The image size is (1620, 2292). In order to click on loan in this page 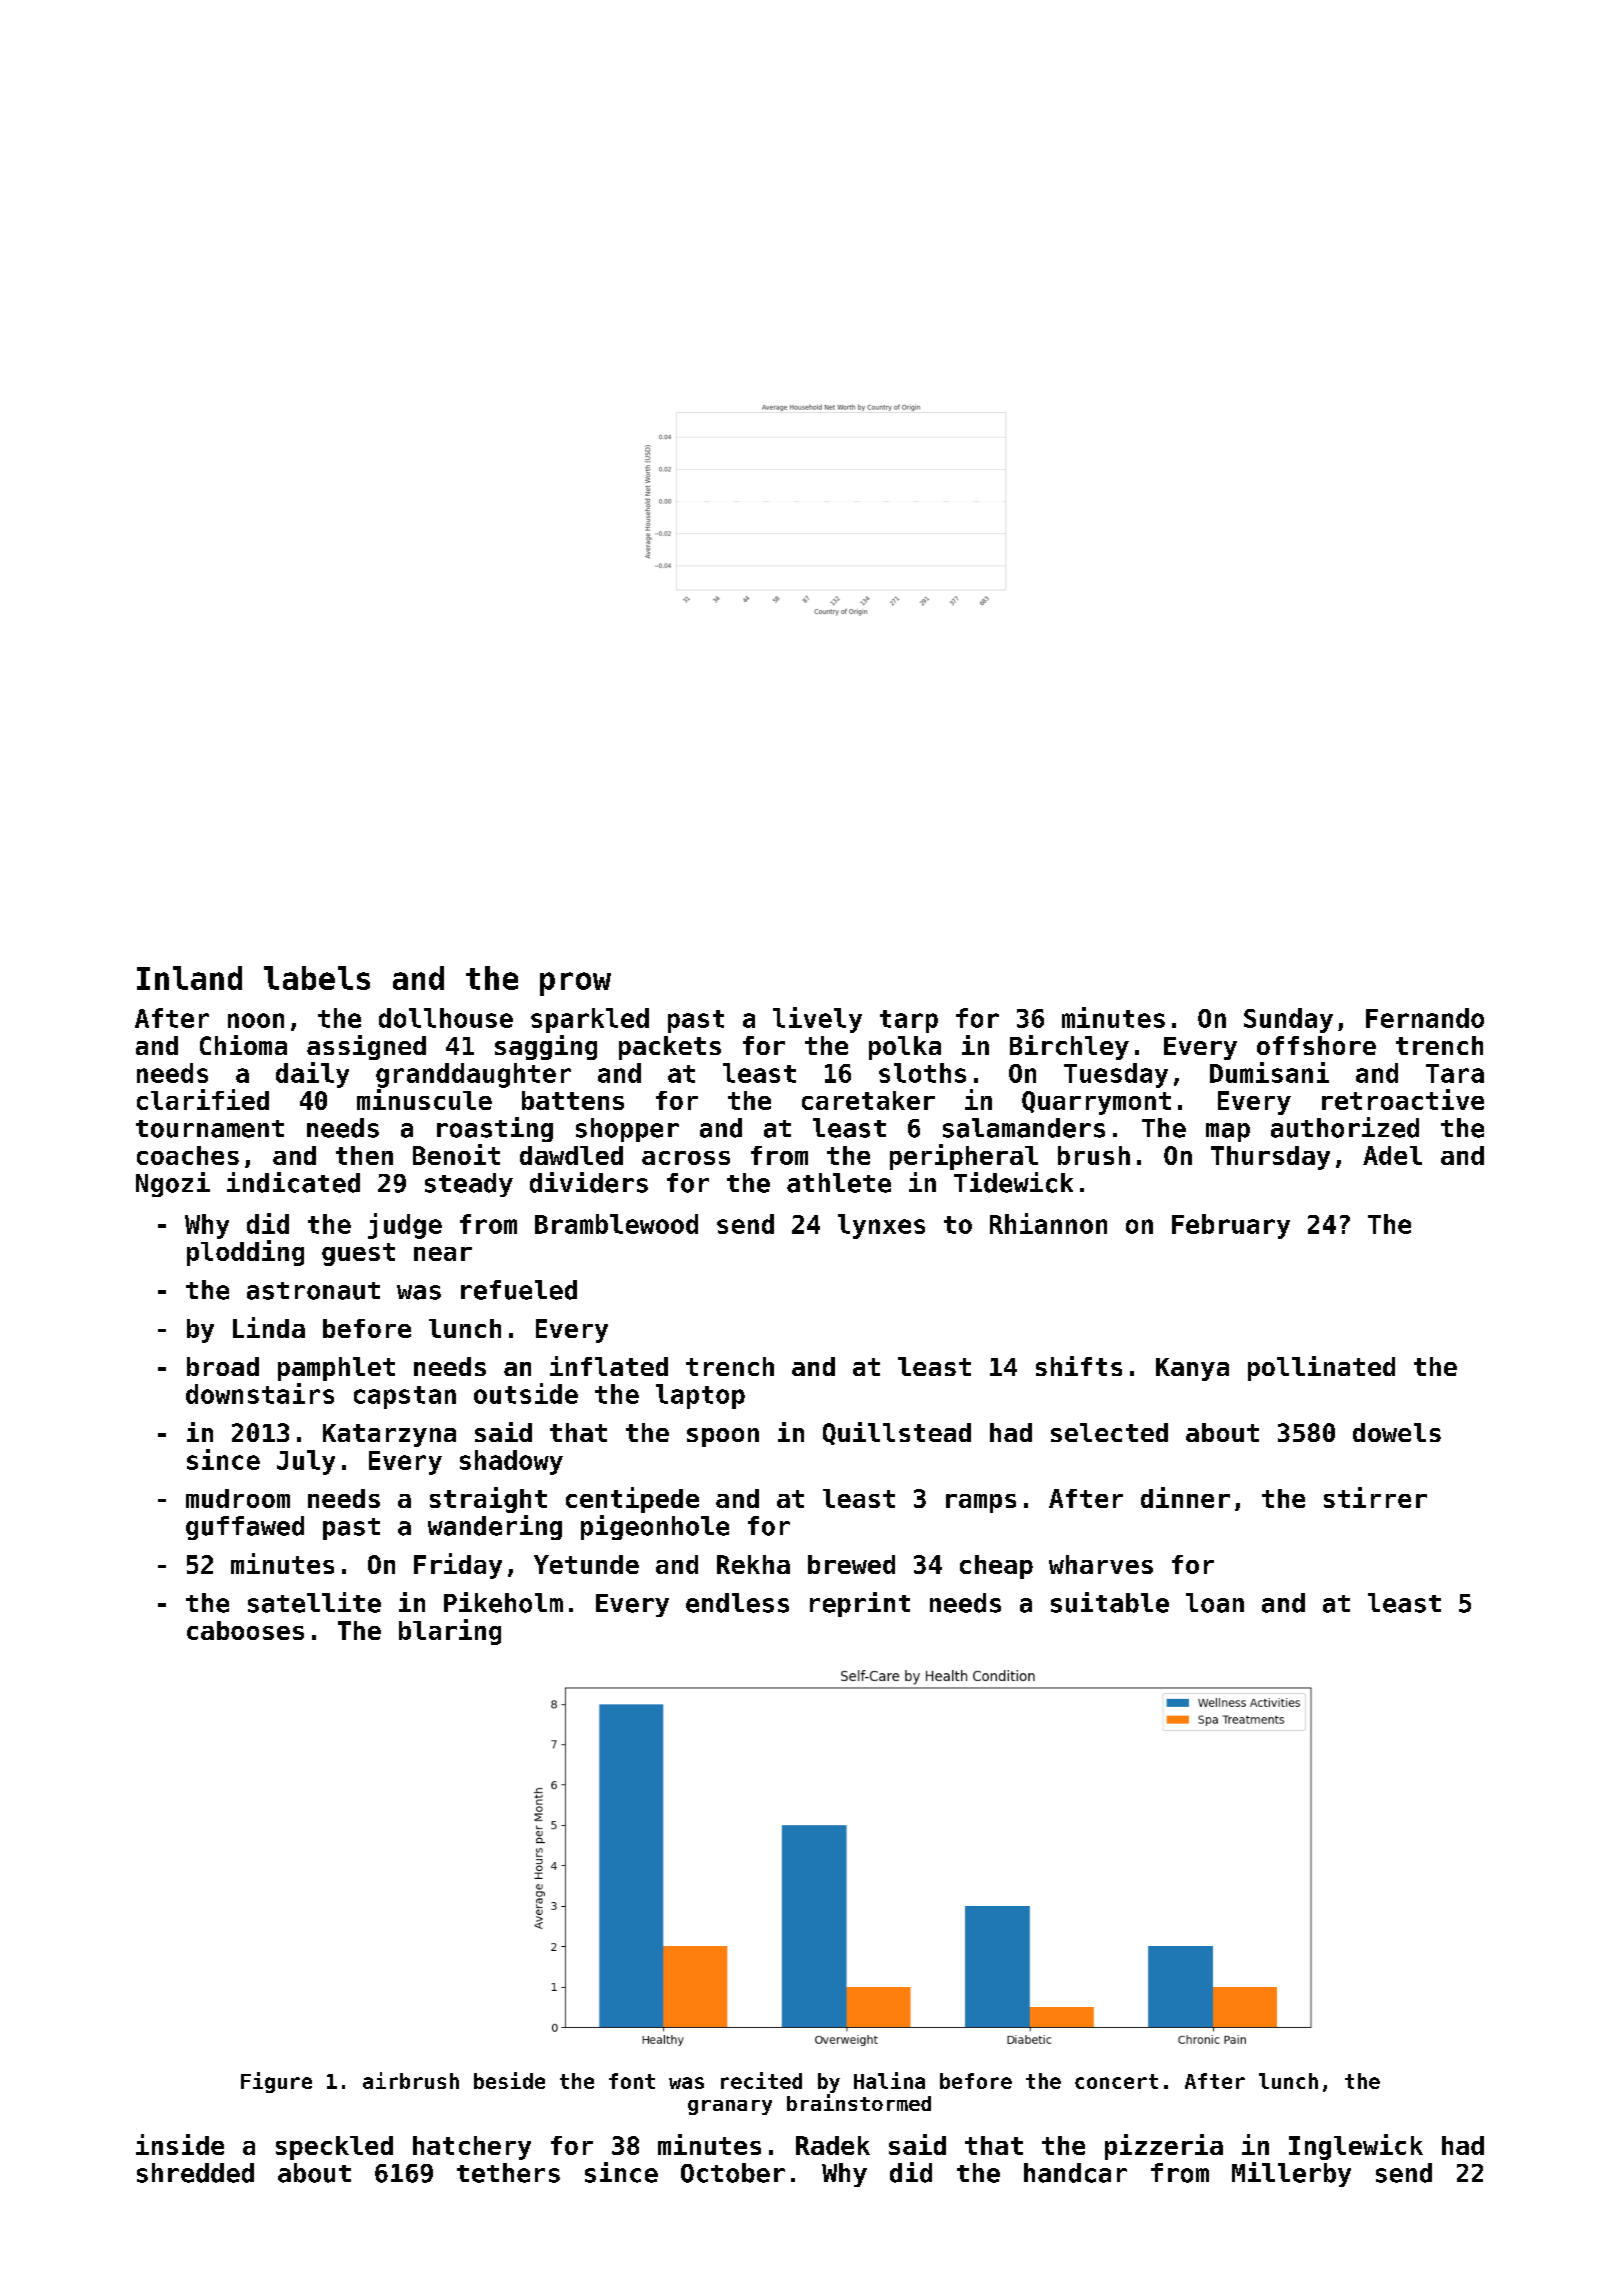, I will do `click(1215, 1603)`.
